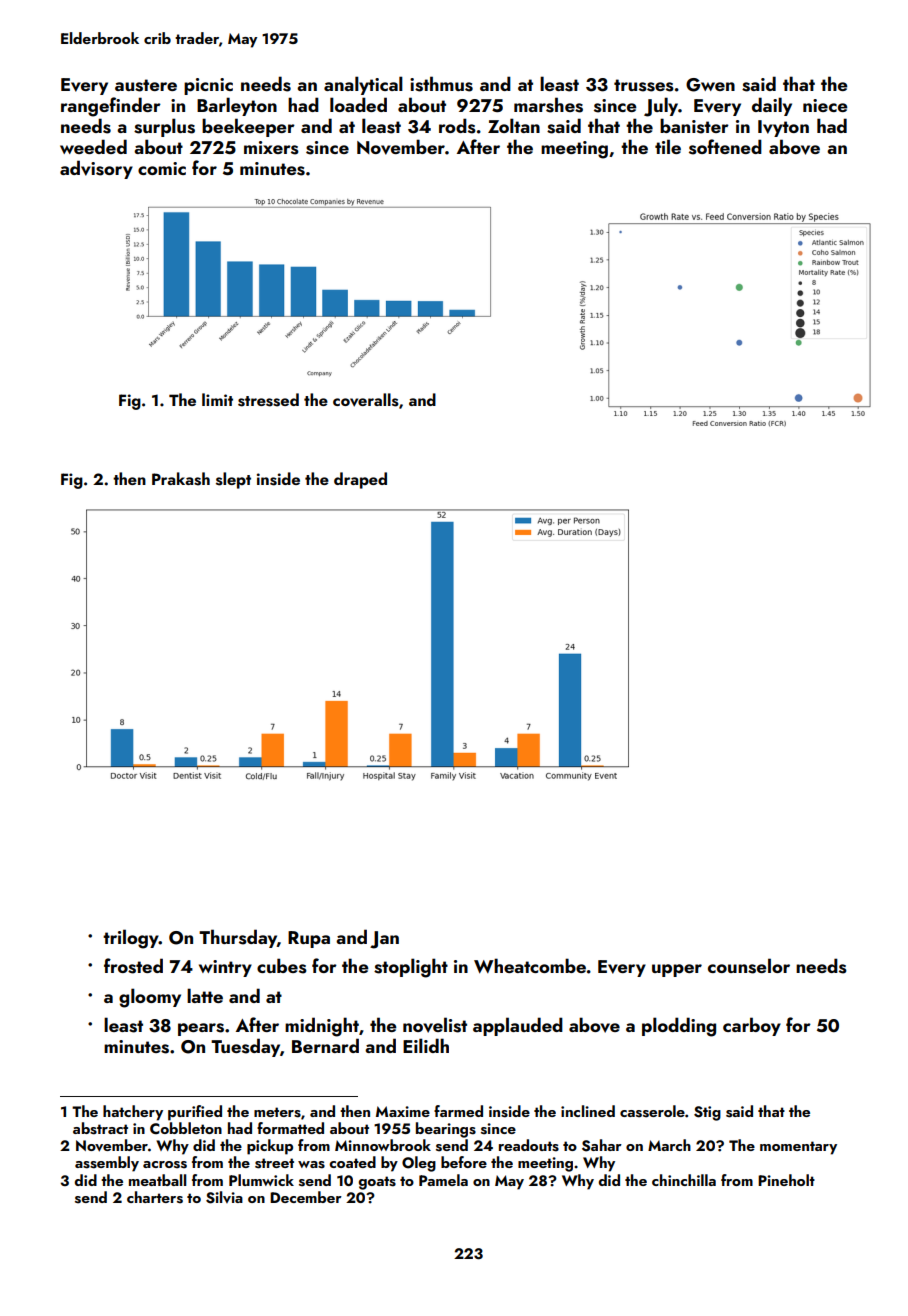 The image size is (908, 1316). What do you see at coordinates (783, 128) in the screenshot?
I see `Ivyton` at bounding box center [783, 128].
